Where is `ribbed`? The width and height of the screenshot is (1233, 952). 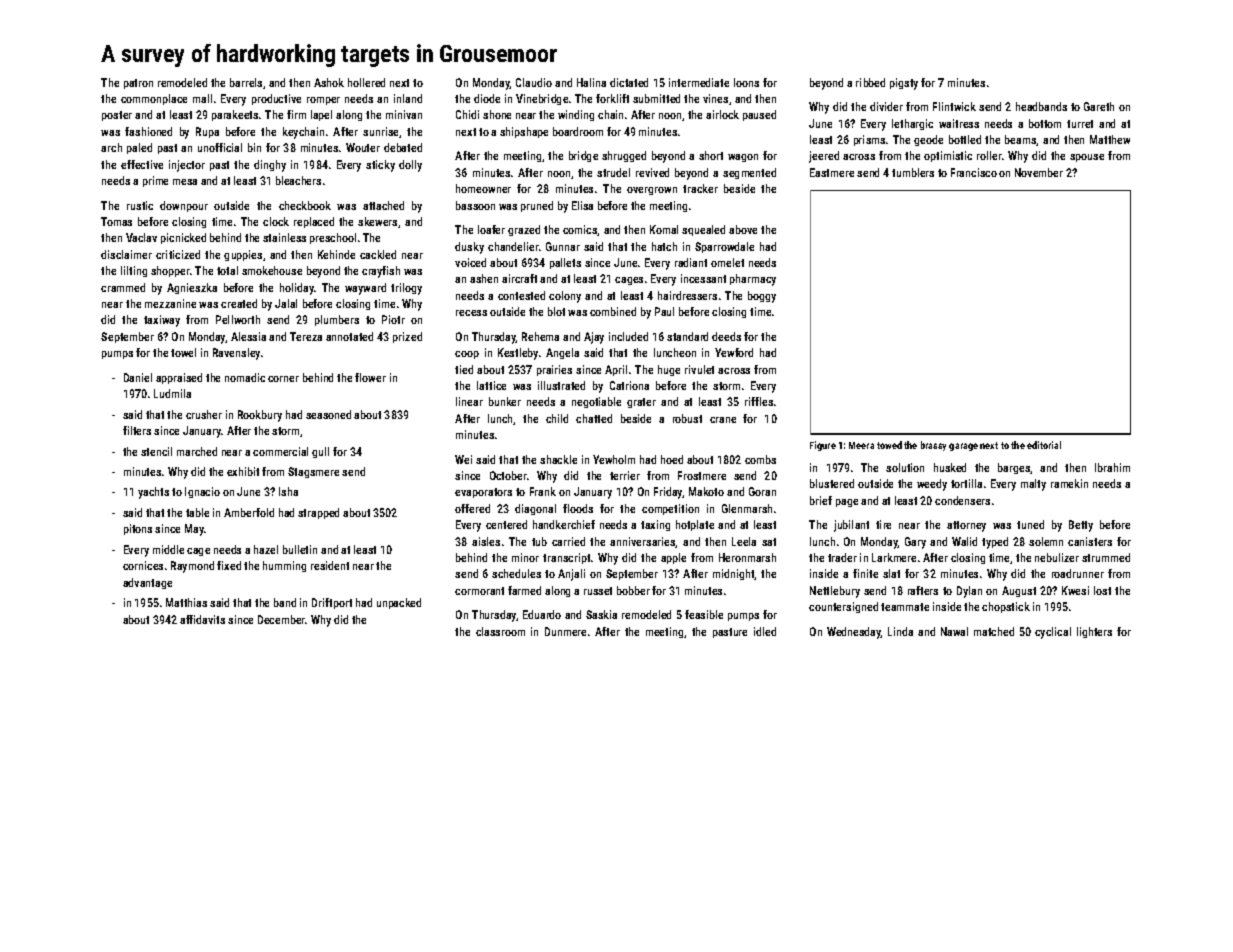
ribbed is located at coordinates (870, 82).
